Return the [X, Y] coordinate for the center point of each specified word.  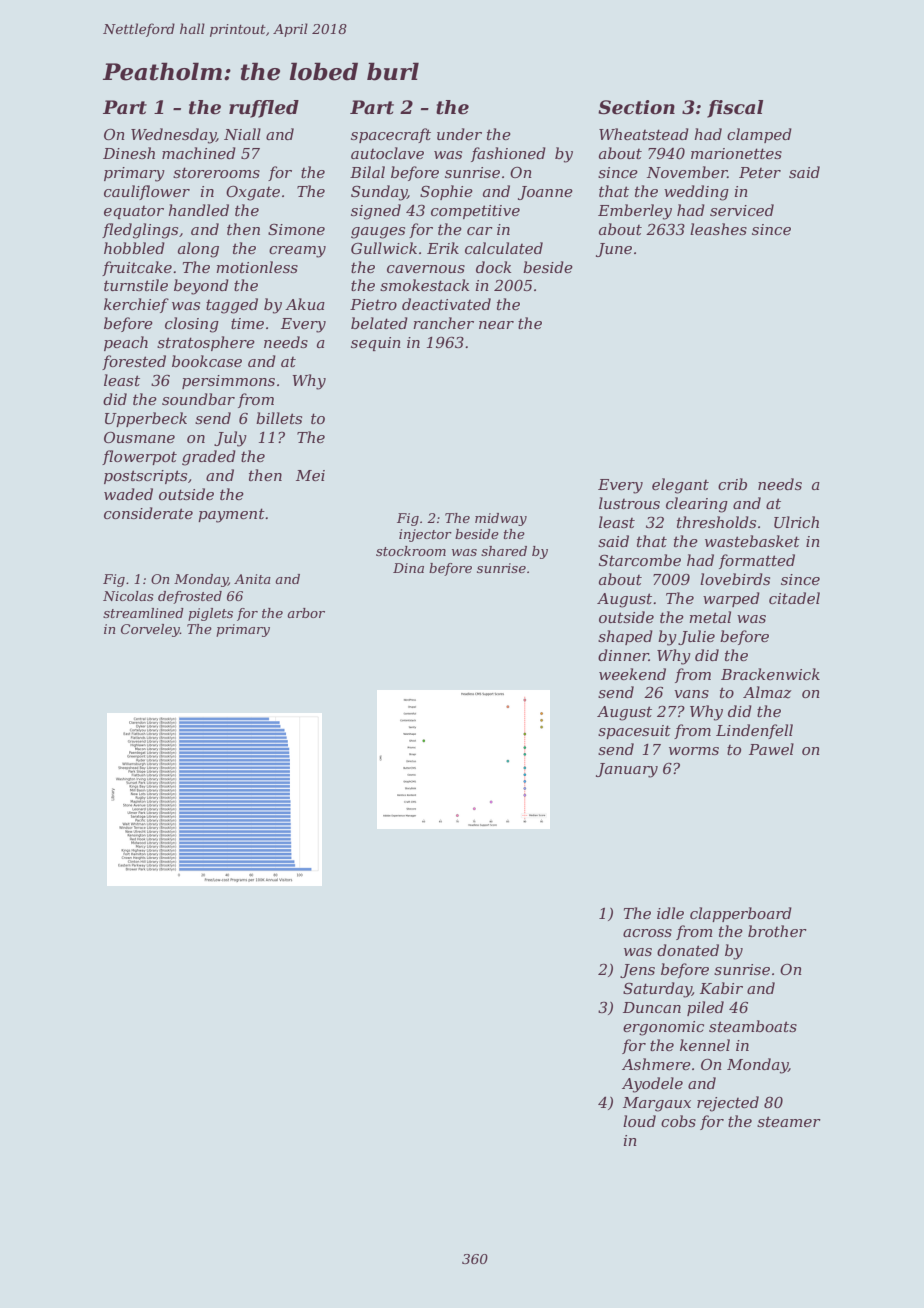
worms [694, 751]
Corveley [150, 630]
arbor [306, 613]
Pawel [771, 749]
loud [639, 1121]
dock [494, 267]
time [247, 323]
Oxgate [253, 193]
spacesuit [634, 732]
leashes [718, 229]
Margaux [657, 1104]
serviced [742, 210]
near [496, 325]
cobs [678, 1121]
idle [670, 913]
